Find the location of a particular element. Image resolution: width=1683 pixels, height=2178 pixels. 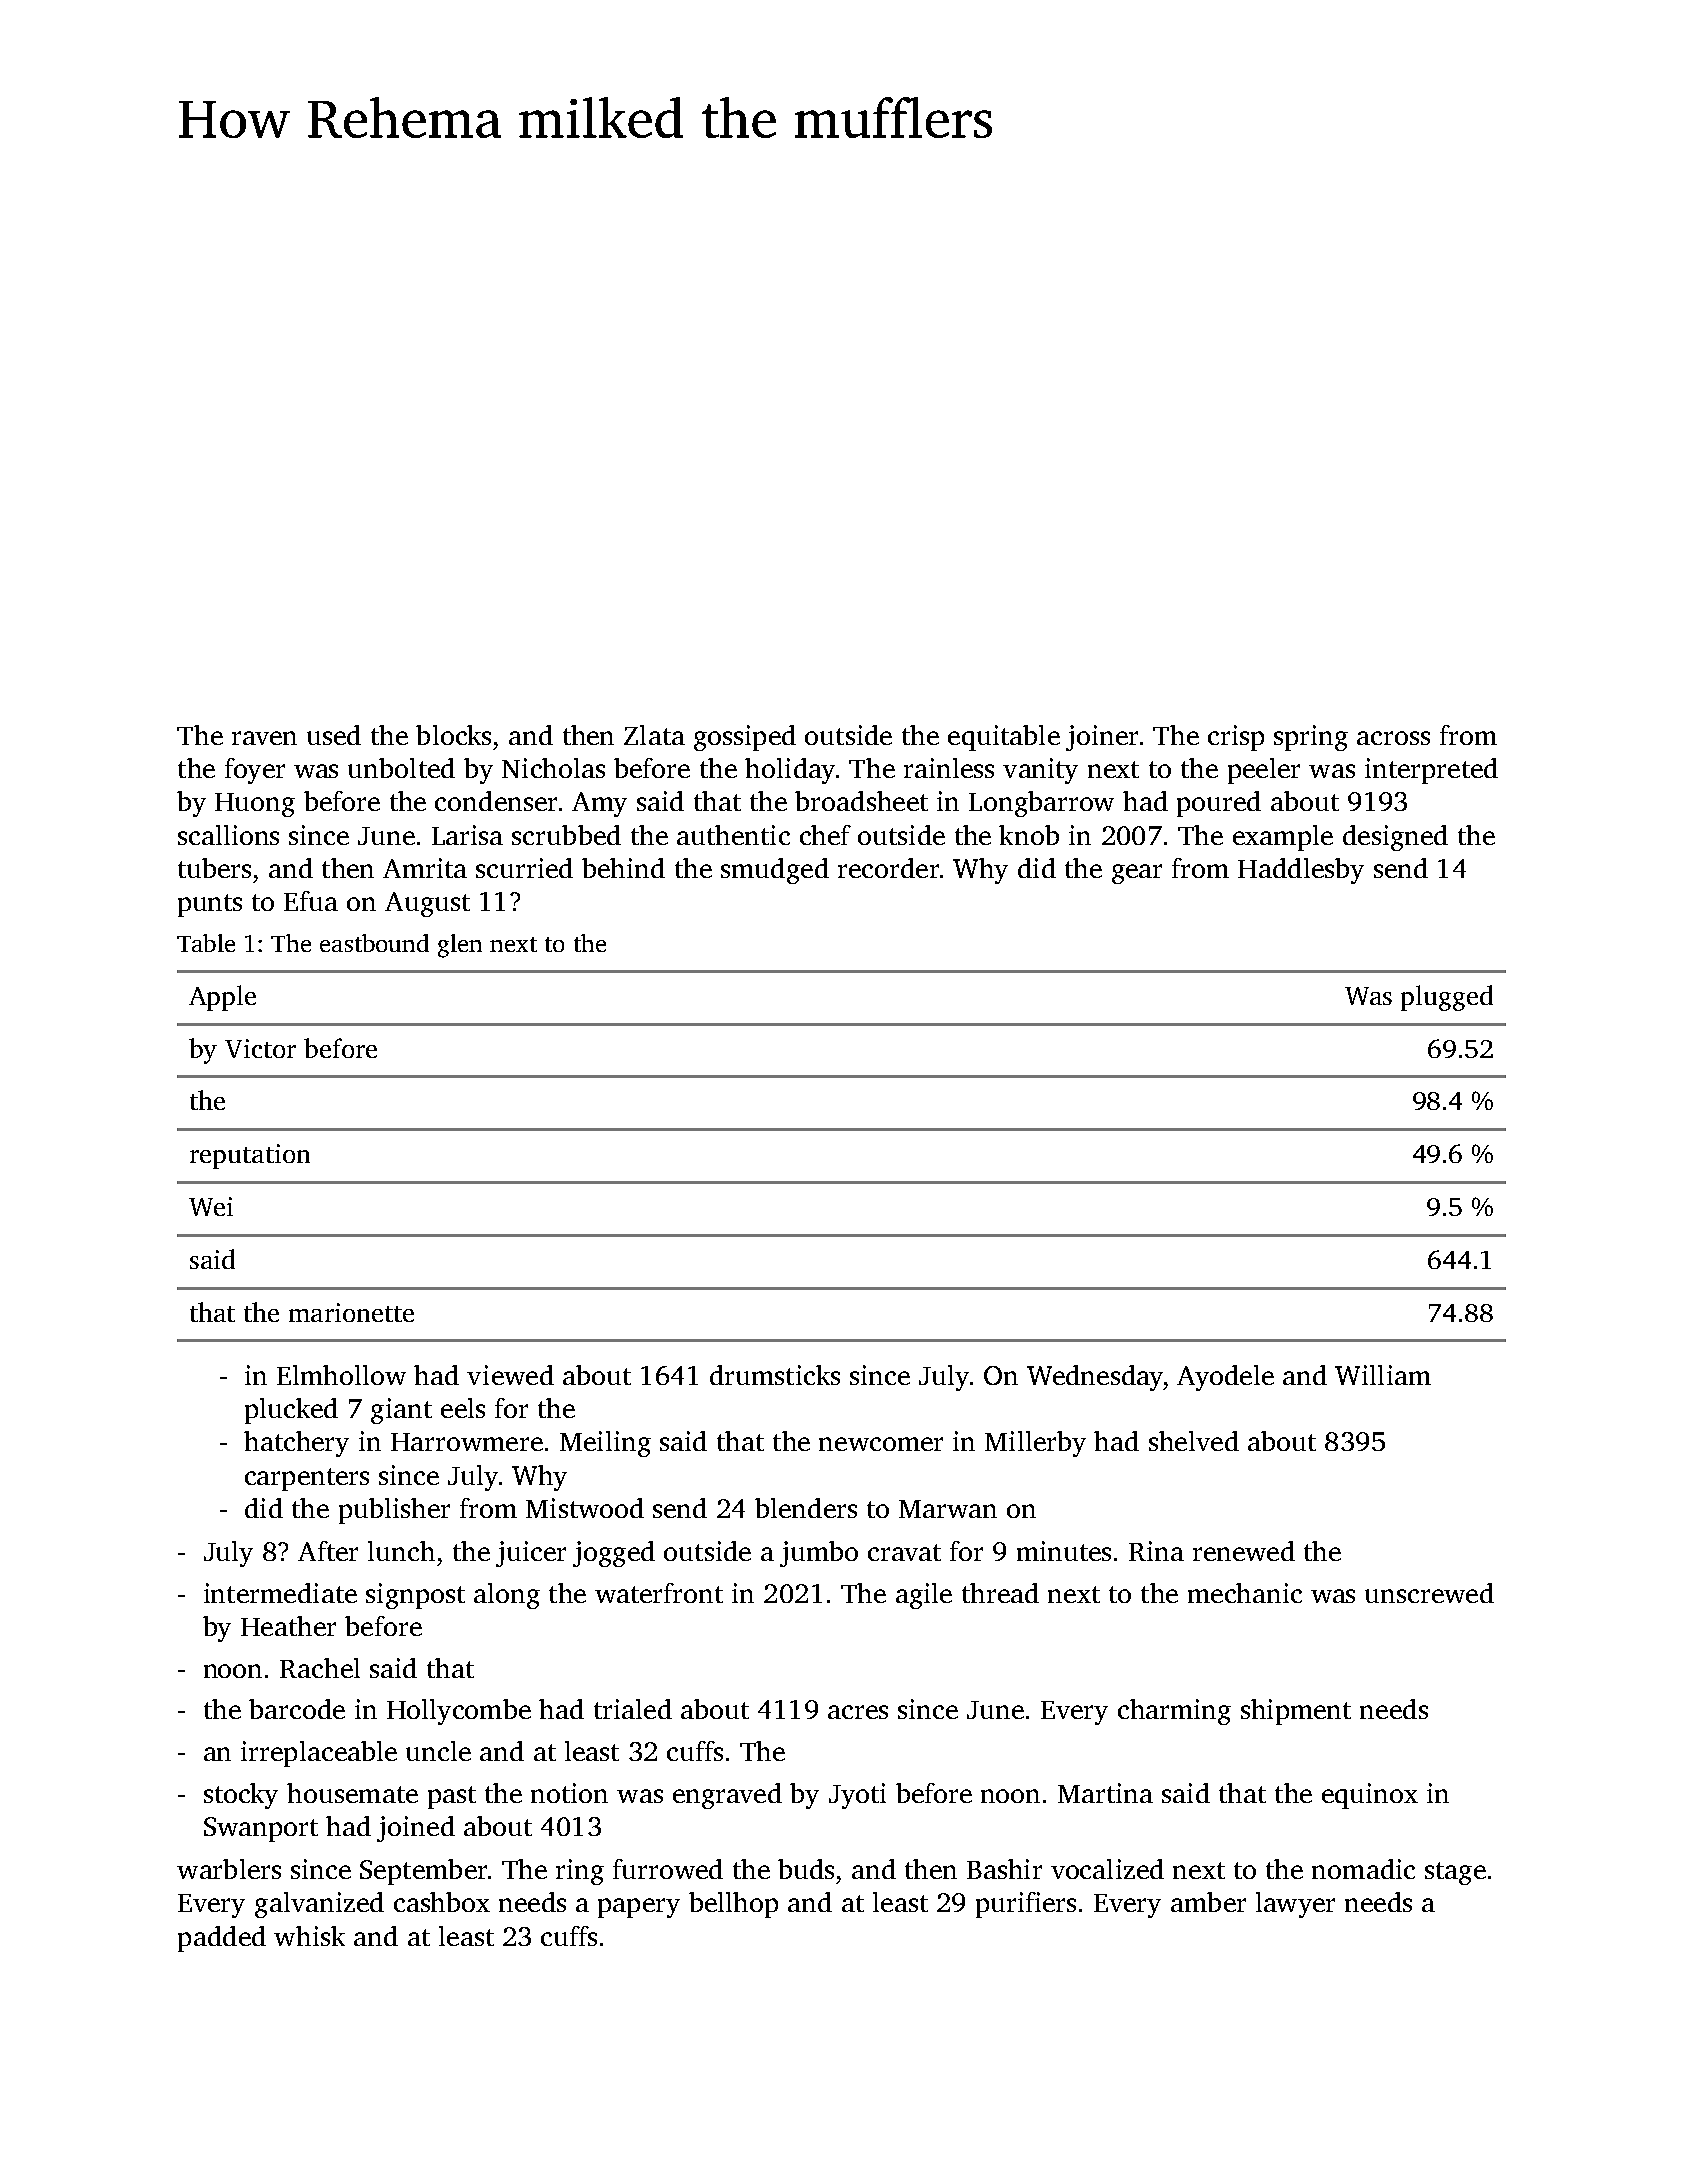

glen is located at coordinates (460, 946).
